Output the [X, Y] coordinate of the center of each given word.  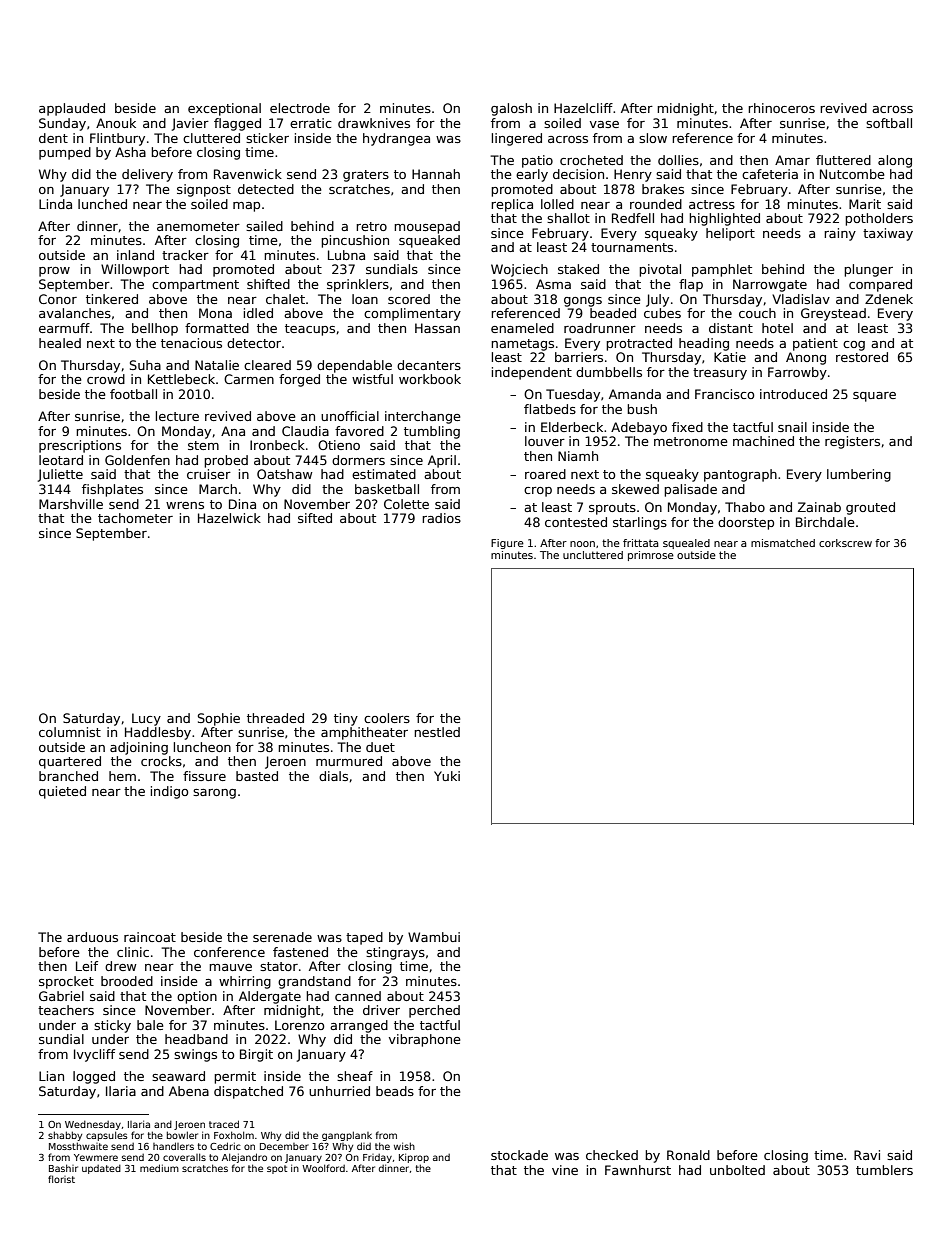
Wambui [434, 937]
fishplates [112, 490]
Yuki [447, 776]
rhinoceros [781, 108]
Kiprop [414, 1158]
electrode [300, 108]
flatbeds [550, 409]
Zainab [819, 507]
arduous [92, 937]
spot [277, 1169]
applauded [72, 109]
